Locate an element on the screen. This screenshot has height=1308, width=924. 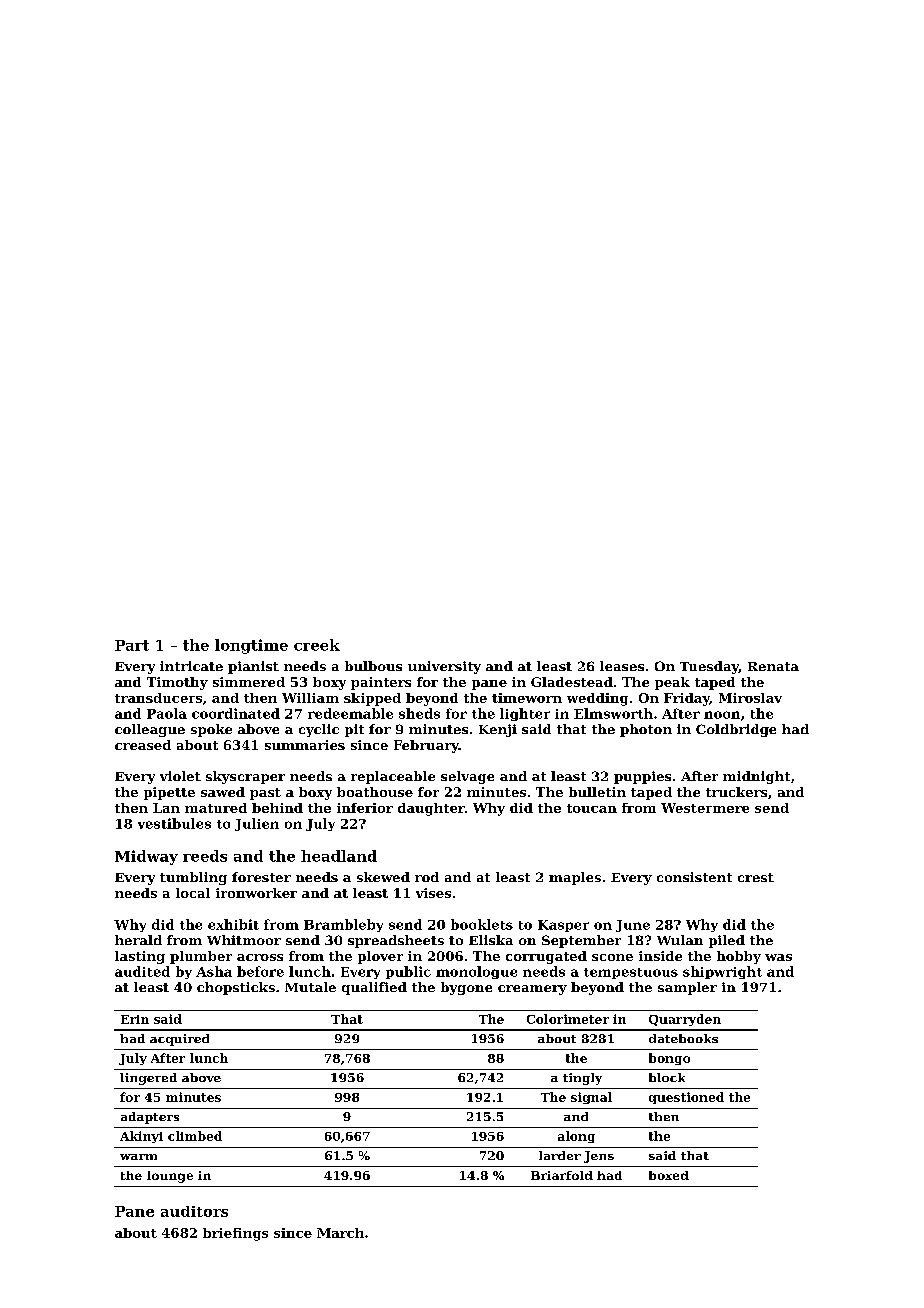
larder is located at coordinates (560, 1155).
